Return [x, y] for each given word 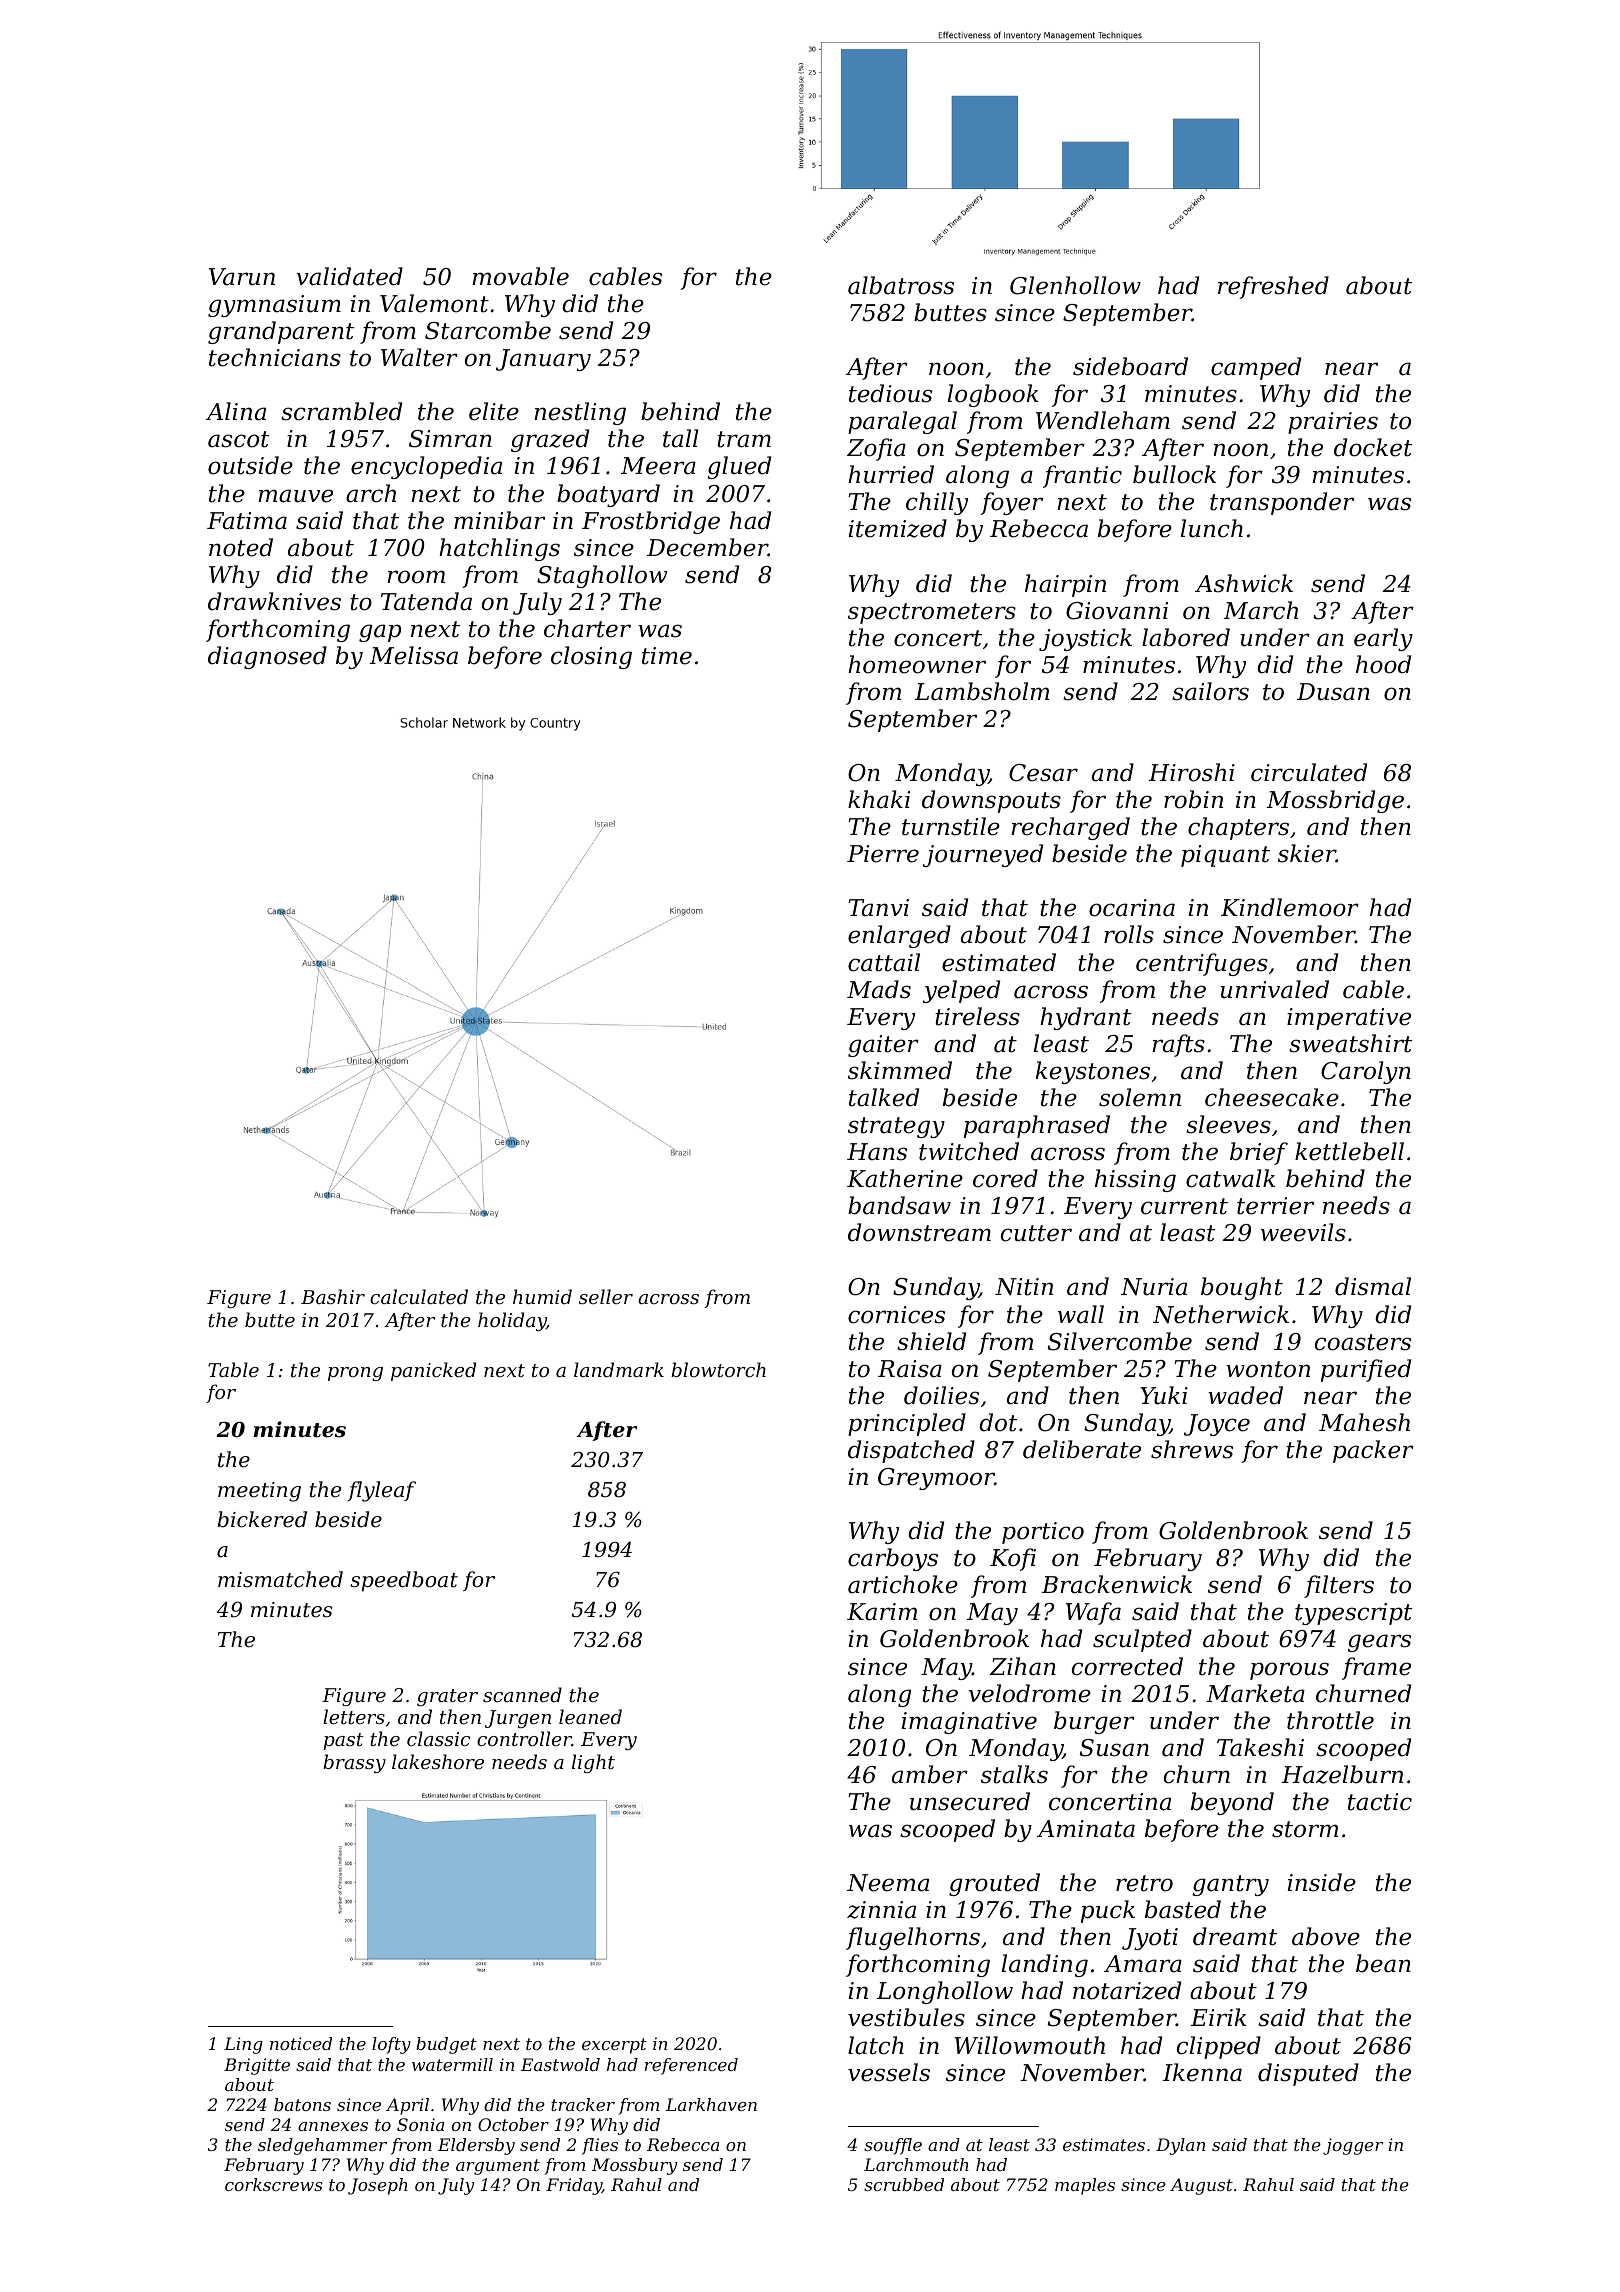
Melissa [413, 655]
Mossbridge [1335, 801]
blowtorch [718, 1369]
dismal [1373, 1286]
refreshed [1273, 287]
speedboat [404, 1581]
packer [1373, 1451]
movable [520, 276]
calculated [419, 1296]
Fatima [247, 521]
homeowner [917, 664]
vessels [889, 2072]
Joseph [378, 2186]
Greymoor [936, 1479]
